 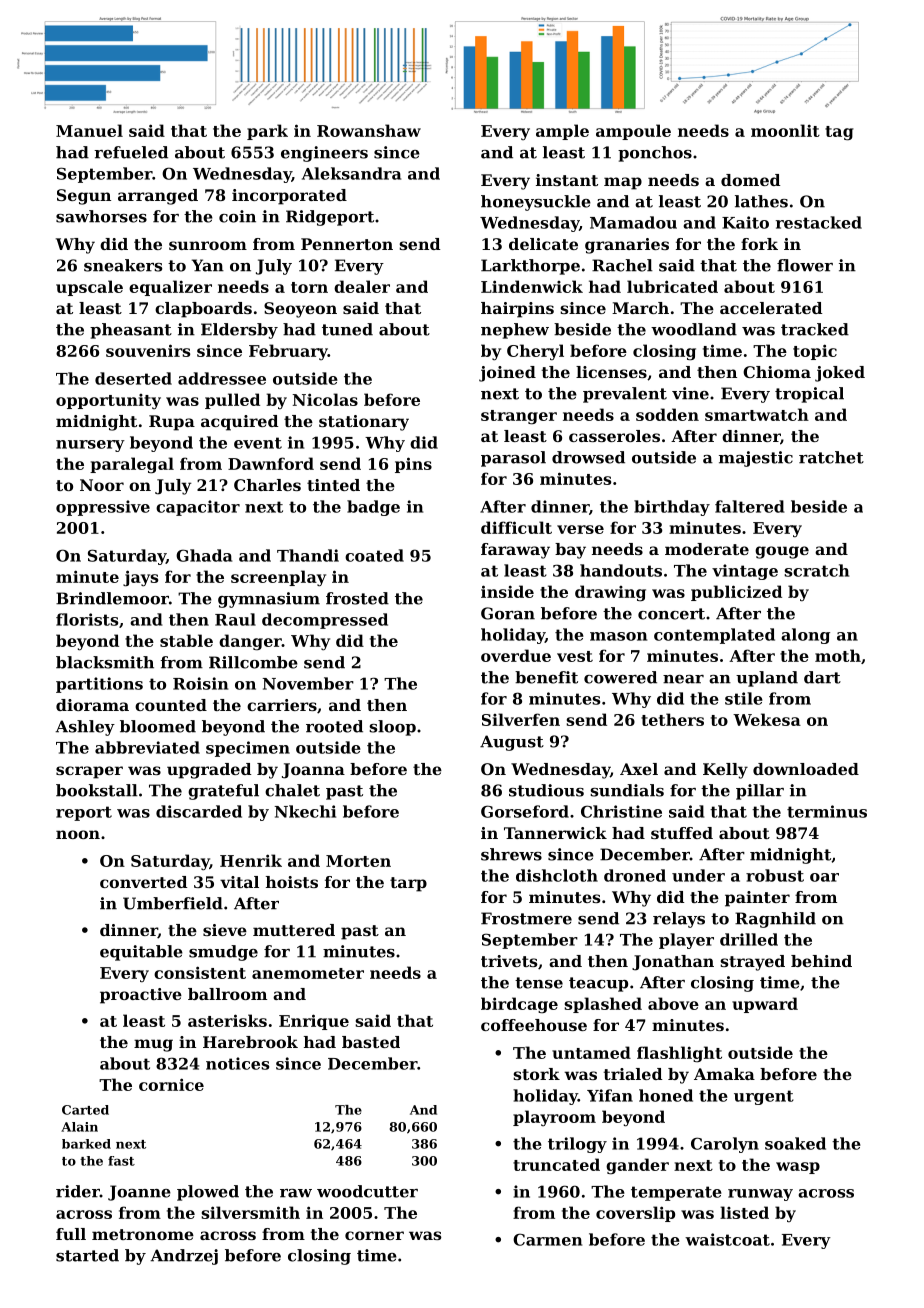 I want to click on near, so click(x=683, y=679).
